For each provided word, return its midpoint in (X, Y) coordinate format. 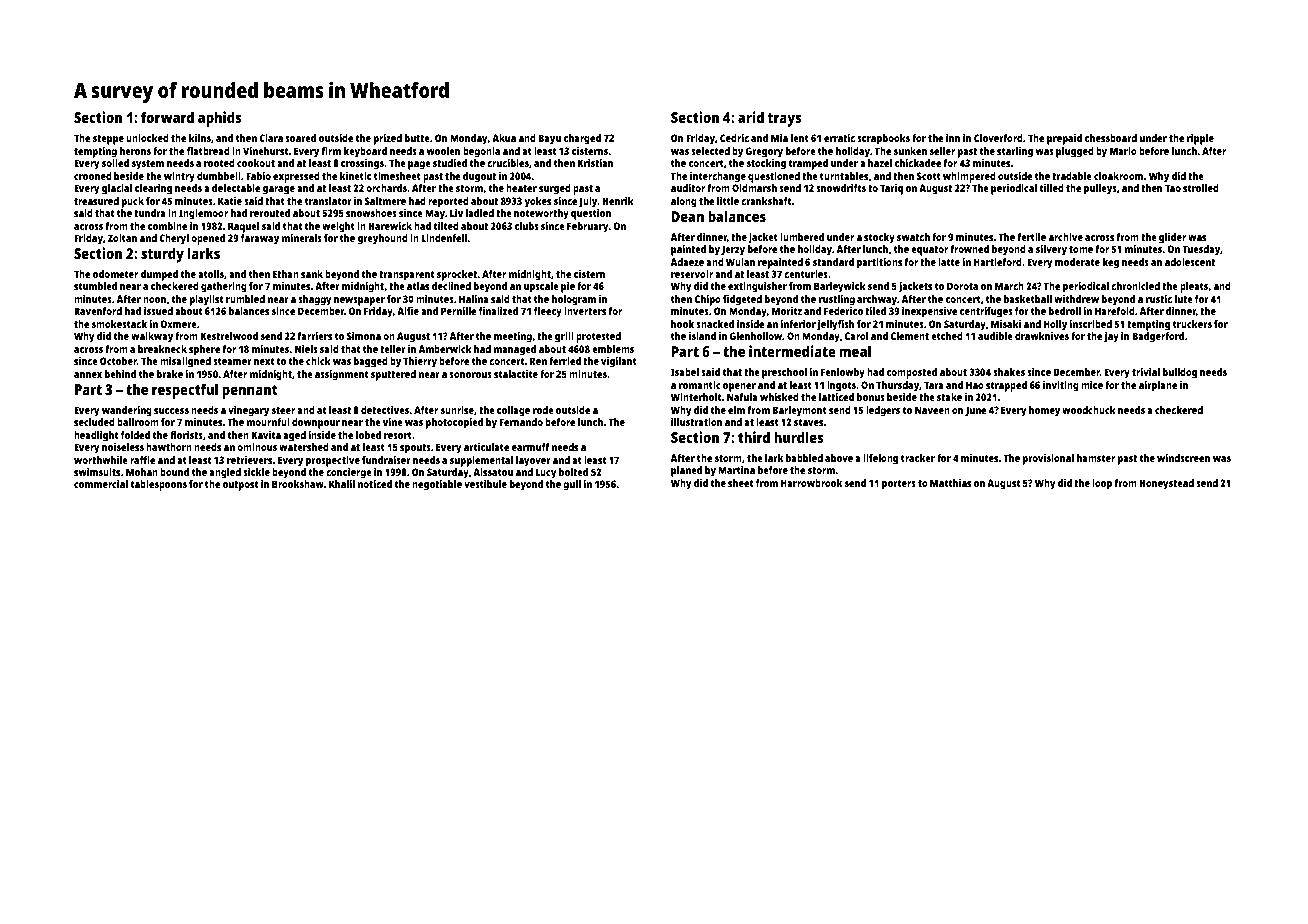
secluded (94, 422)
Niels (306, 349)
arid (751, 117)
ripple (1200, 139)
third (754, 437)
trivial (1146, 372)
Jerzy (733, 250)
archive (1066, 237)
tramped (808, 164)
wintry (179, 177)
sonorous (470, 375)
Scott (929, 176)
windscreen (1183, 458)
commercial (101, 484)
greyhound (383, 239)
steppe (108, 140)
